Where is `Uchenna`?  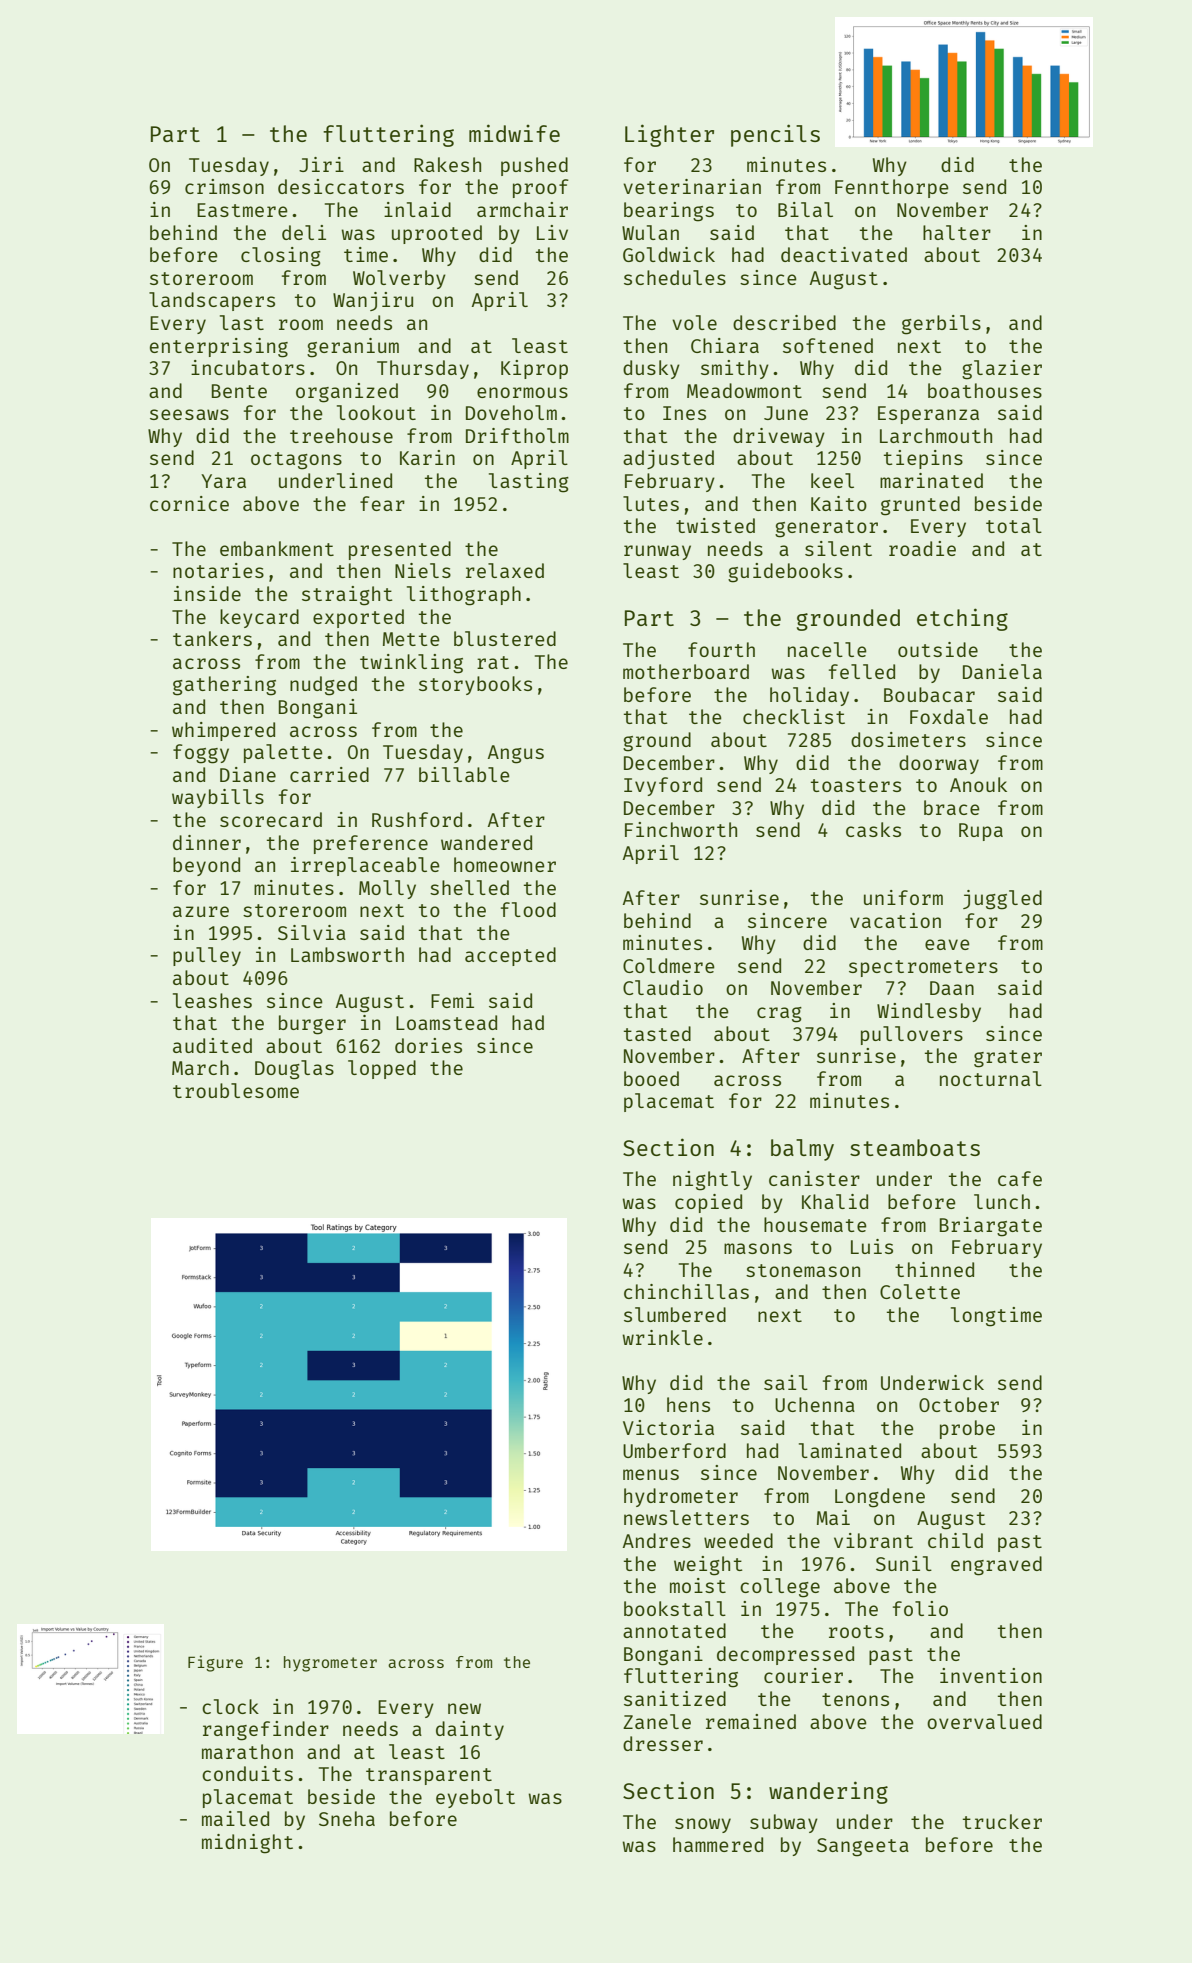
Uchenna is located at coordinates (815, 1404).
